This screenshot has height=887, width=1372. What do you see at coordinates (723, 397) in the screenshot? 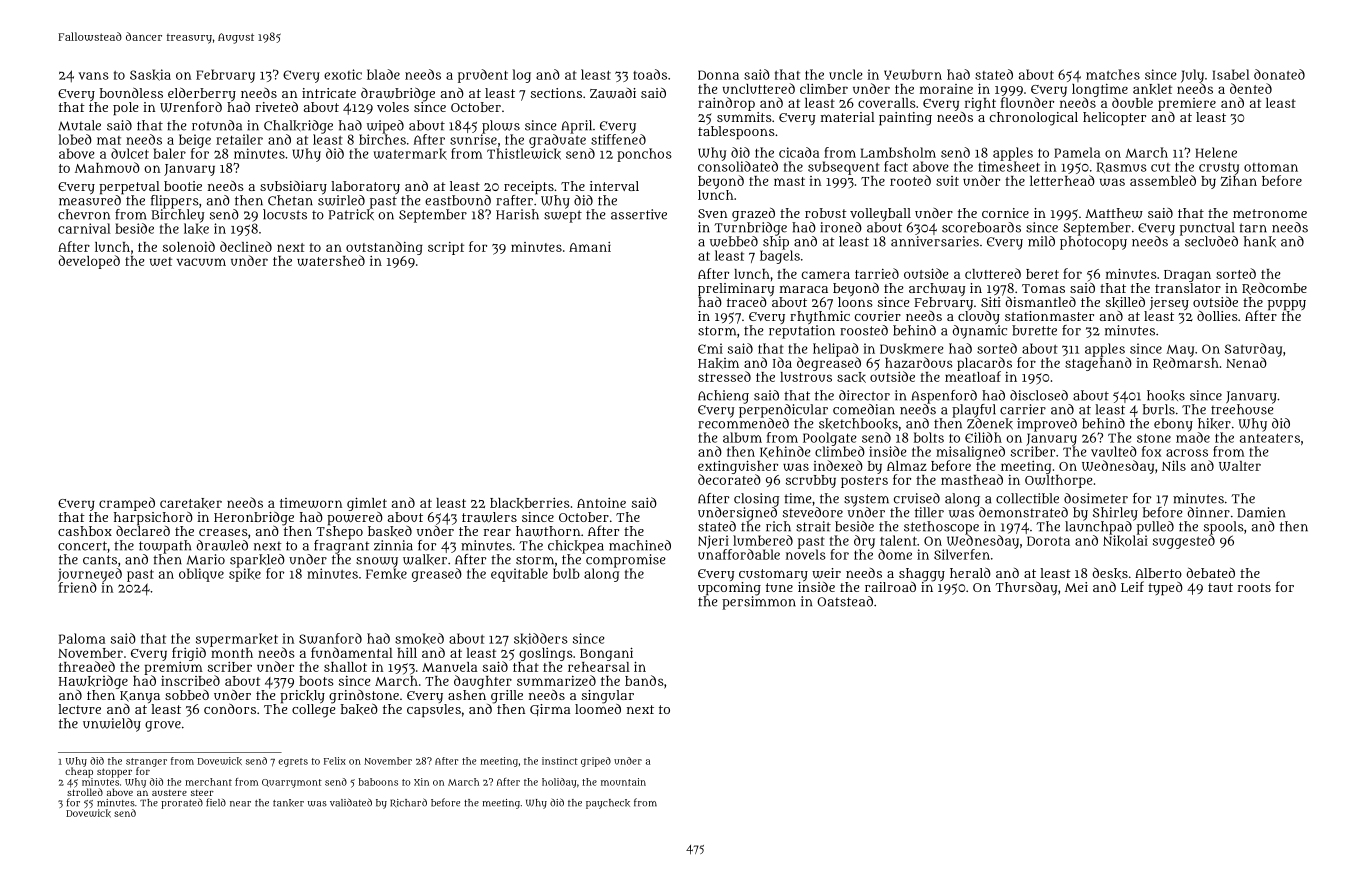
I see `Achieng` at bounding box center [723, 397].
